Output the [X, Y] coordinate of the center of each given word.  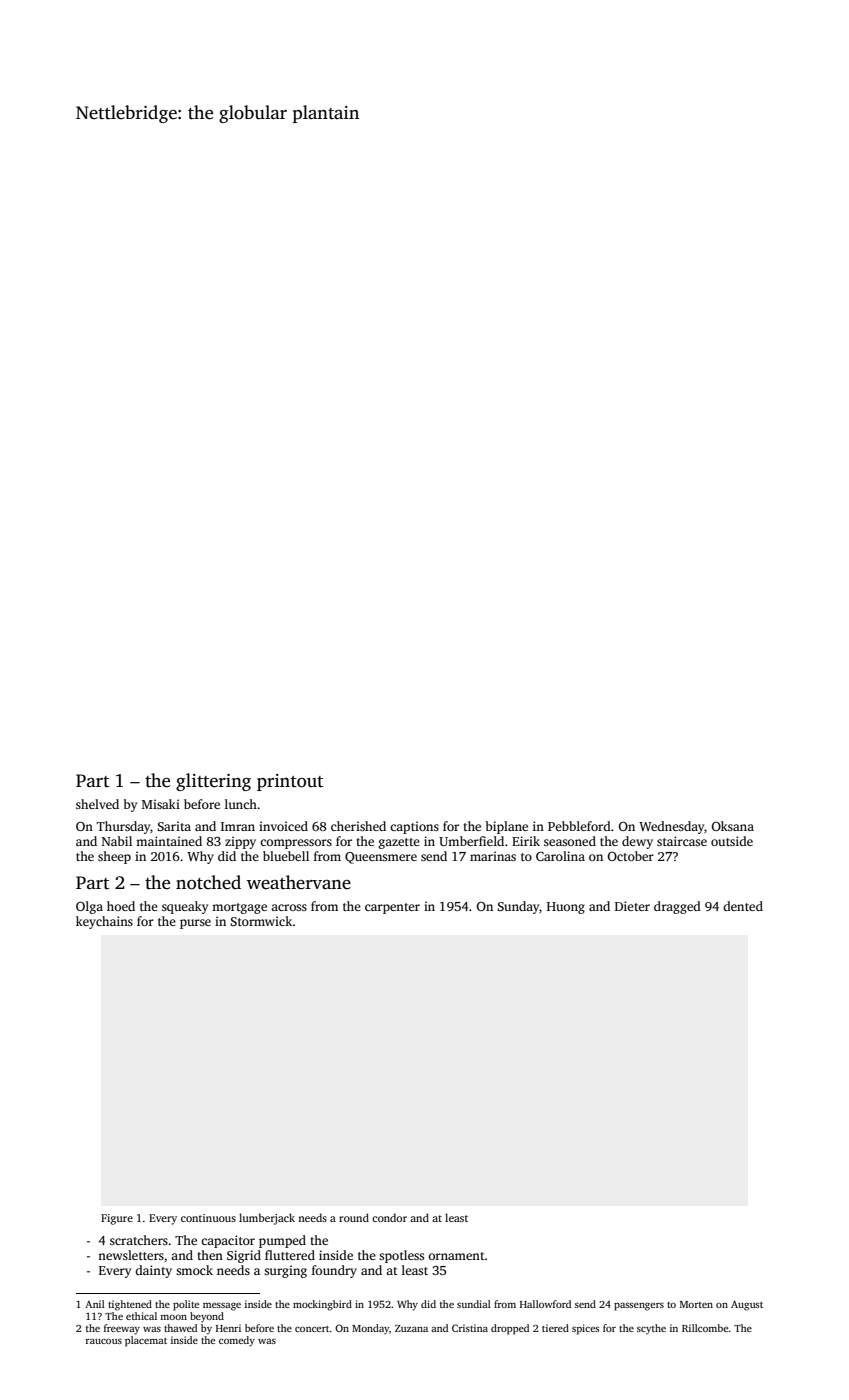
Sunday [518, 907]
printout [290, 782]
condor [389, 1217]
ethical [141, 1316]
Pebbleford [579, 826]
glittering [213, 782]
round [354, 1217]
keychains [104, 922]
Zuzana [411, 1328]
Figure [117, 1219]
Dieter [632, 906]
